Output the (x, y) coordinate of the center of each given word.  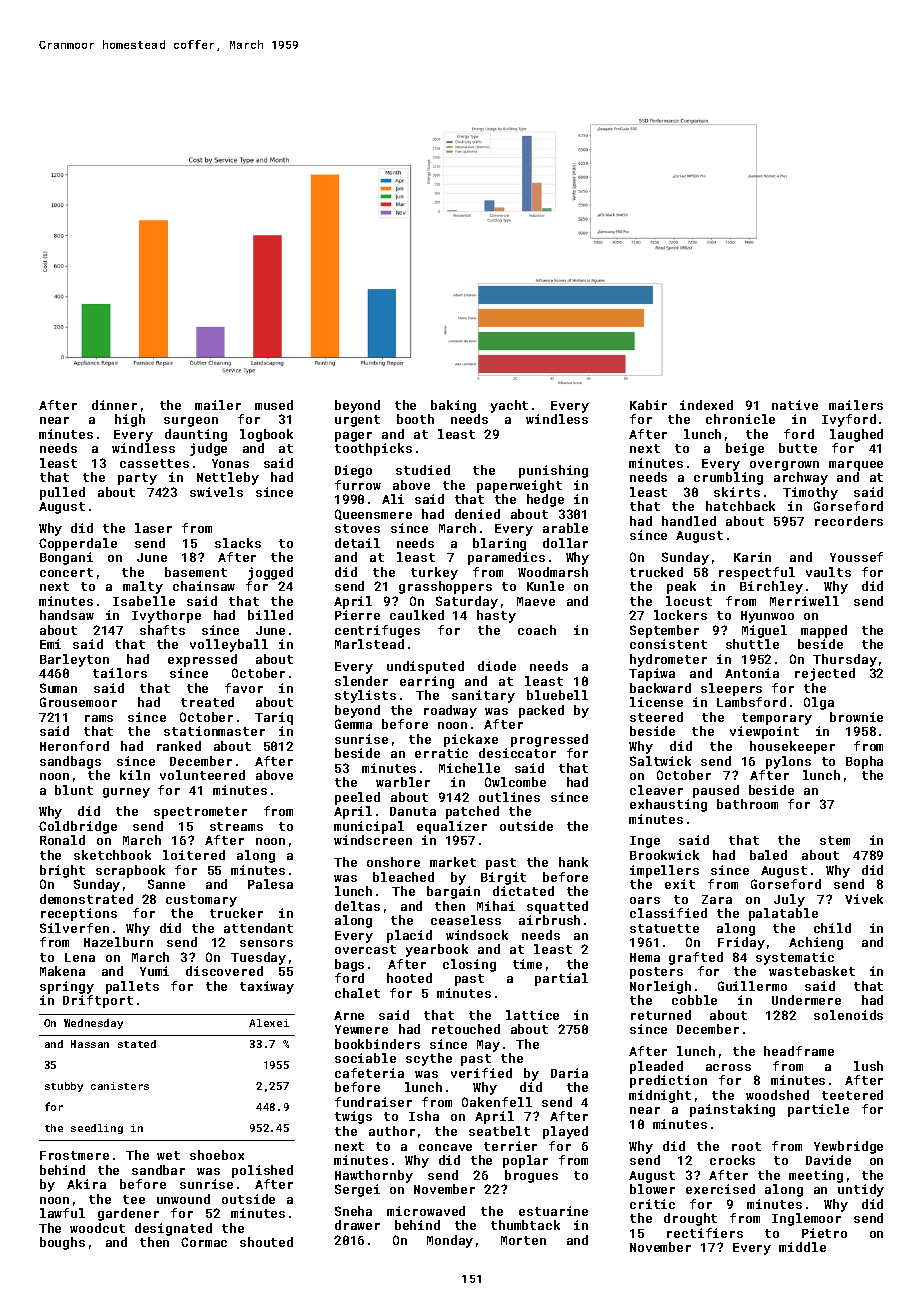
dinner (114, 405)
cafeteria (369, 1073)
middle (802, 1247)
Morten (523, 1240)
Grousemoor (78, 702)
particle (818, 1110)
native (795, 405)
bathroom (747, 804)
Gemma (353, 724)
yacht (509, 406)
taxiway (267, 987)
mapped (824, 631)
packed (541, 711)
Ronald (62, 840)
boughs (62, 1243)
